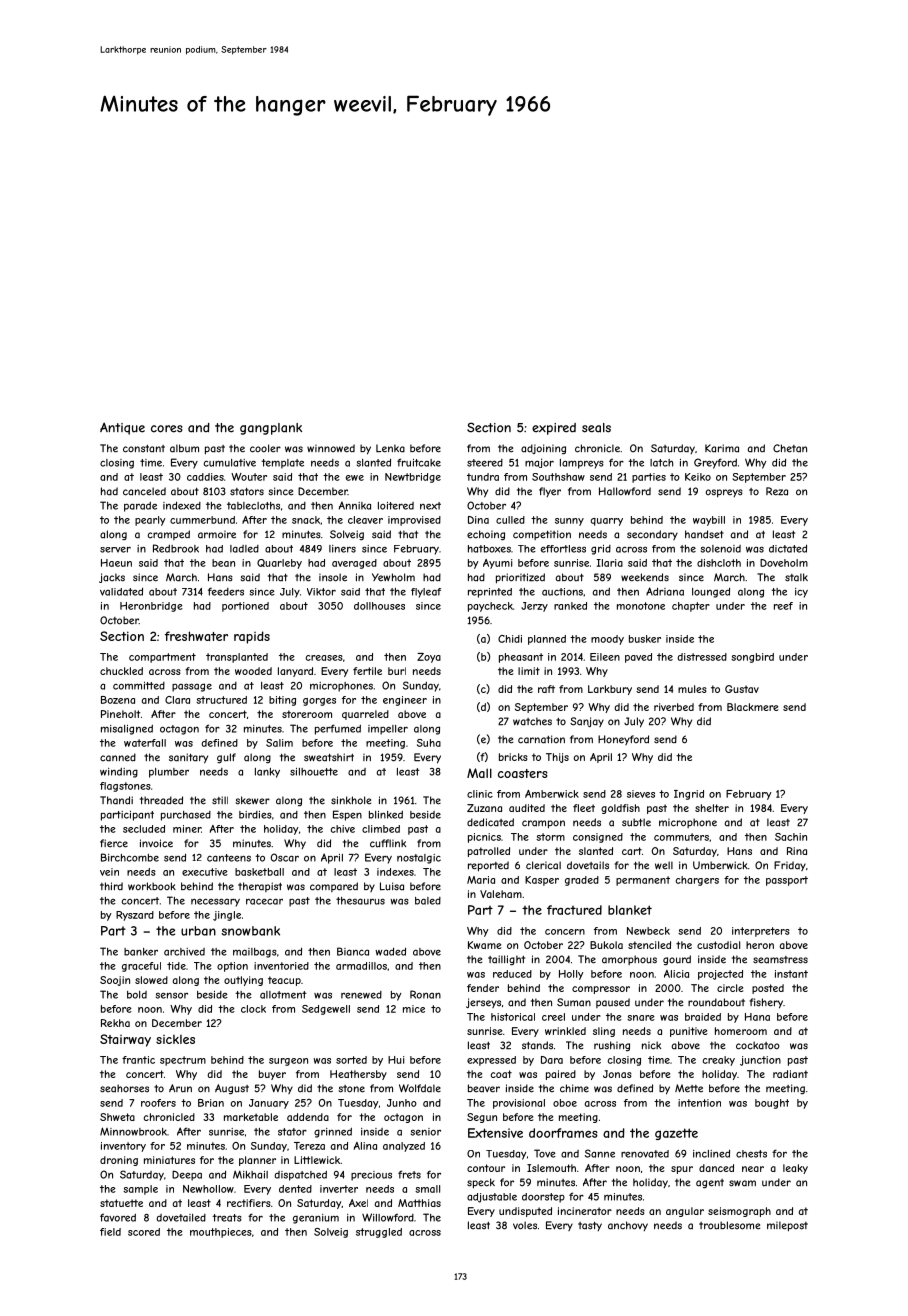 The height and width of the image is (1316, 908). What do you see at coordinates (596, 428) in the image?
I see `seals` at bounding box center [596, 428].
